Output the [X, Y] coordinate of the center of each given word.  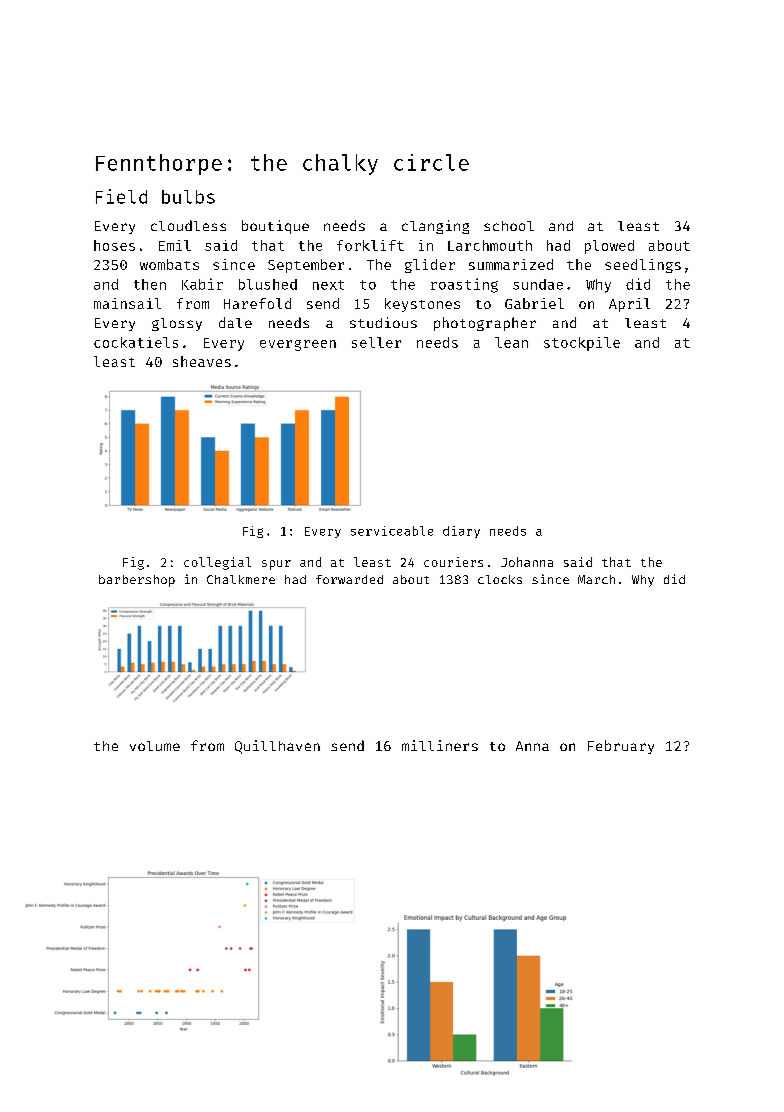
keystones [422, 305]
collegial [217, 563]
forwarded [349, 579]
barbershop [137, 581]
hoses [114, 245]
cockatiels [136, 342]
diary [461, 532]
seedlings [643, 266]
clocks [500, 579]
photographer [485, 324]
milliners [440, 745]
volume [155, 746]
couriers [453, 562]
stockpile [582, 344]
